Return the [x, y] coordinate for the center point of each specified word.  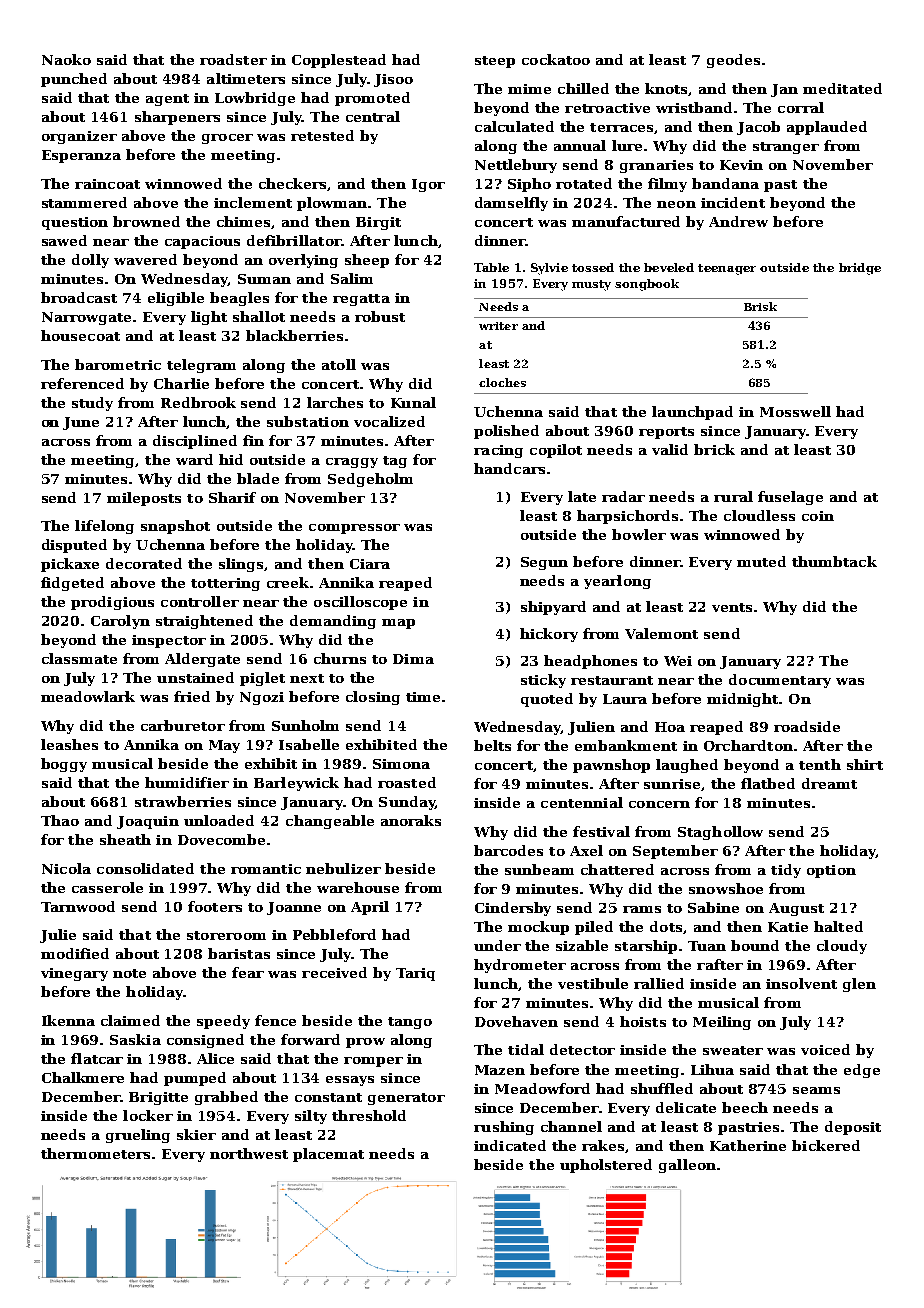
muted [761, 561]
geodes [733, 61]
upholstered [606, 1166]
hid [231, 459]
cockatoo [556, 59]
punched [74, 80]
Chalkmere [83, 1077]
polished [506, 432]
